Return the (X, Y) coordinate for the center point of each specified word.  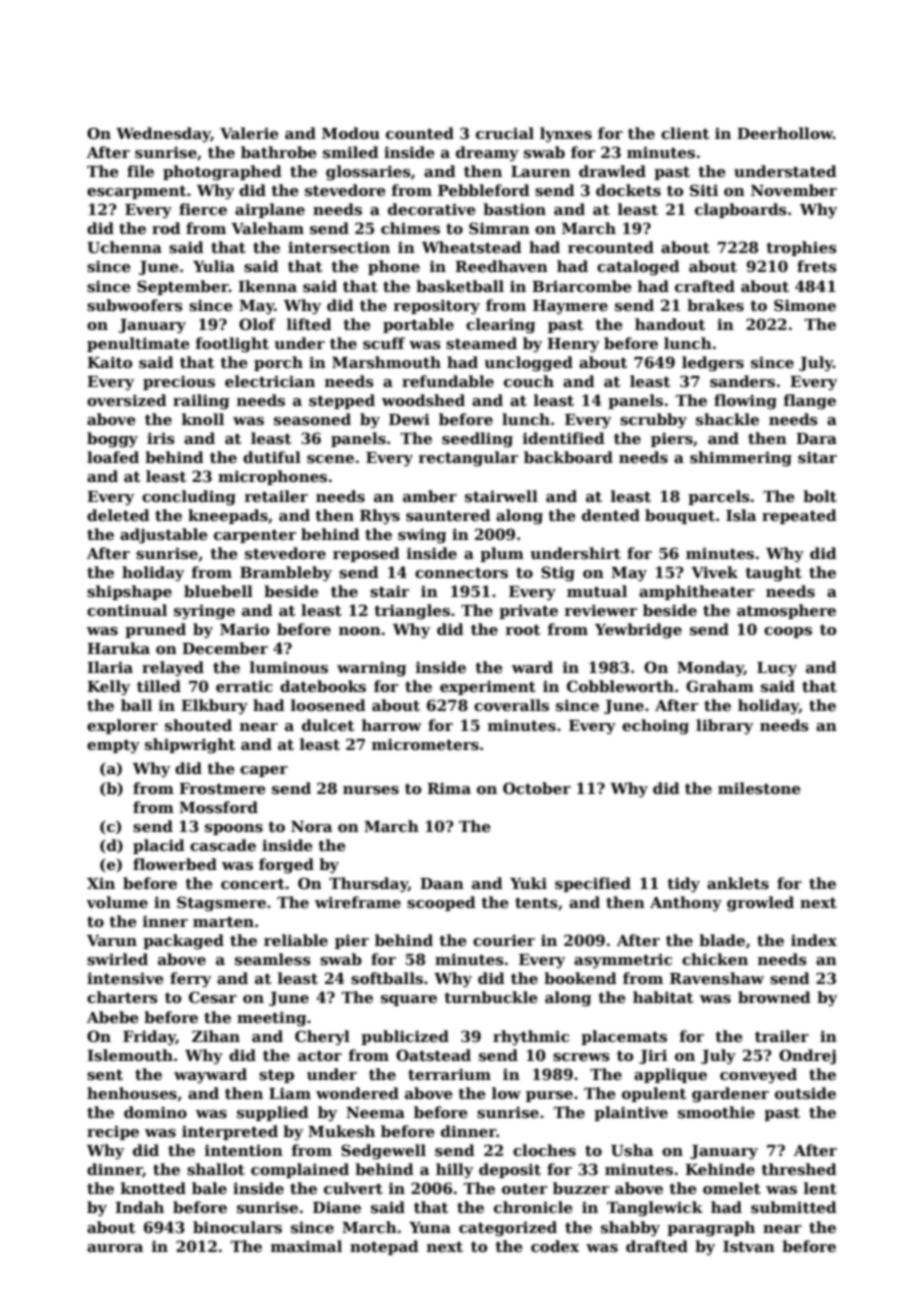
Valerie (249, 133)
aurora (115, 1248)
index (814, 940)
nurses (371, 790)
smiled (351, 152)
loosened (328, 705)
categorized (508, 1229)
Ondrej (807, 1057)
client (685, 133)
